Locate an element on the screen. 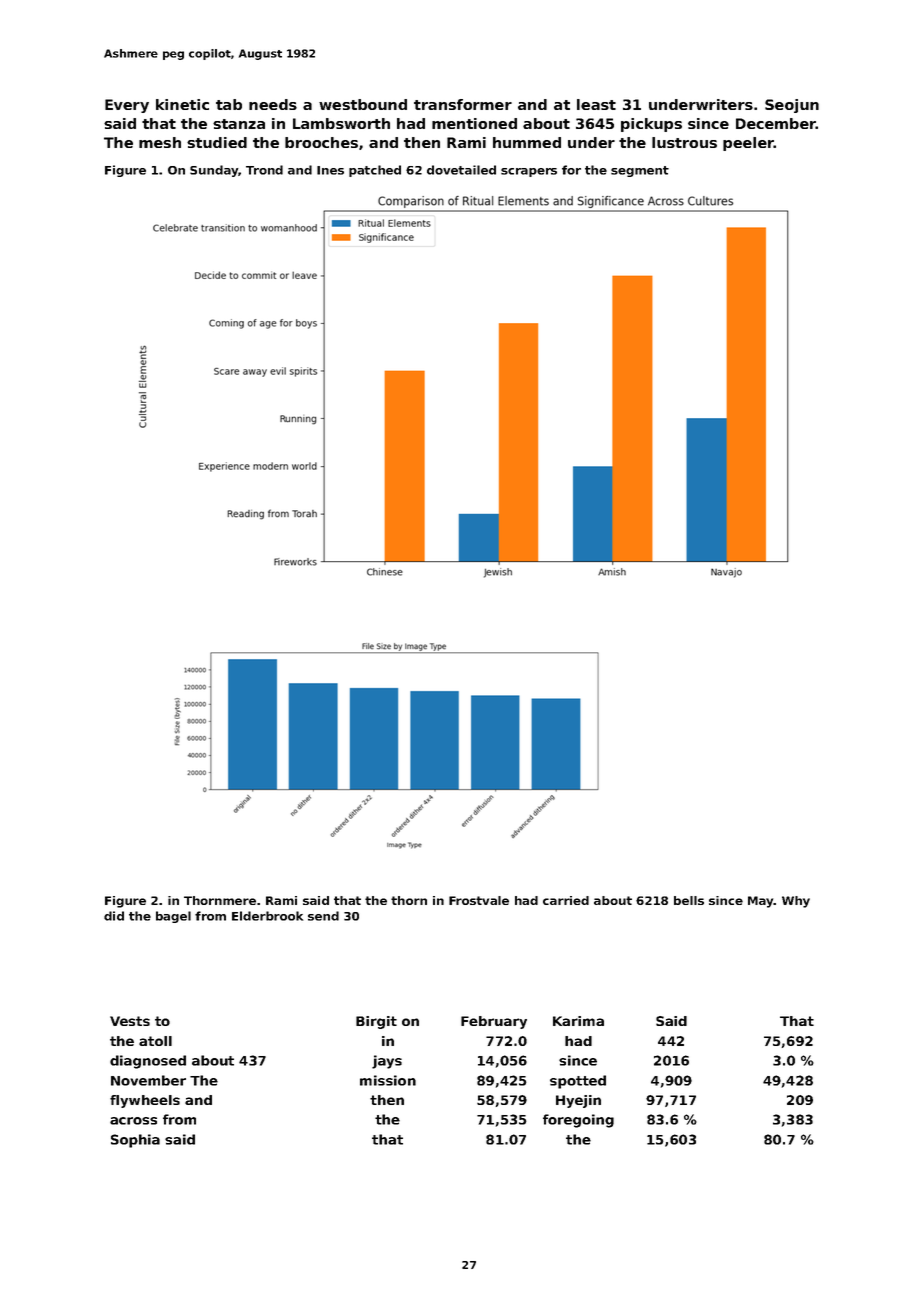 The height and width of the screenshot is (1308, 924). Frostvale is located at coordinates (479, 900).
